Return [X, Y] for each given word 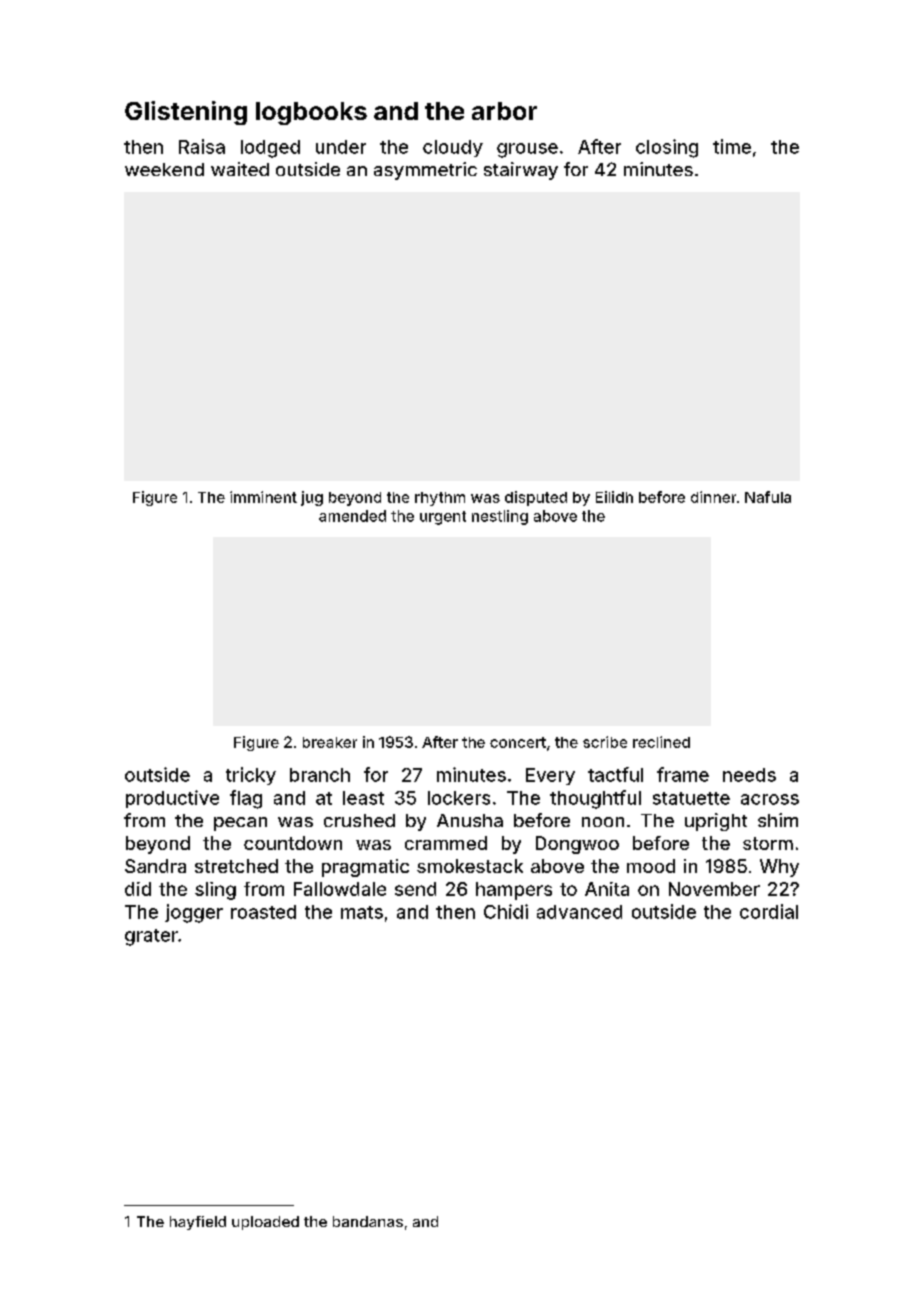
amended [352, 516]
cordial [769, 911]
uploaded [265, 1223]
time [732, 146]
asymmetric [425, 171]
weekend [164, 169]
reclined [661, 742]
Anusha [470, 820]
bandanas [368, 1221]
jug [312, 498]
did [138, 889]
